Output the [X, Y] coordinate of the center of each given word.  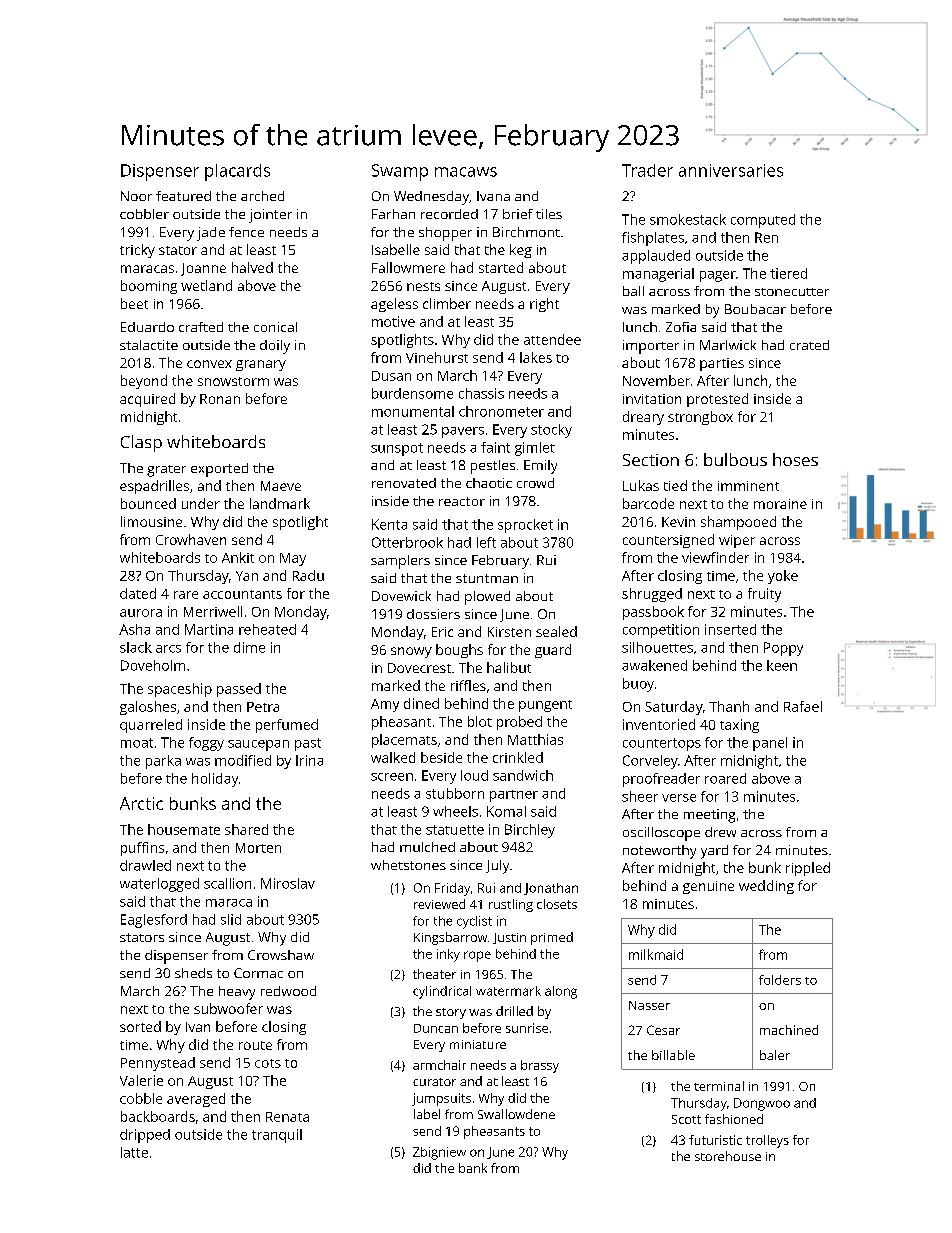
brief [518, 214]
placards [237, 172]
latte [134, 1152]
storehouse [728, 1156]
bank [473, 1168]
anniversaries [731, 170]
